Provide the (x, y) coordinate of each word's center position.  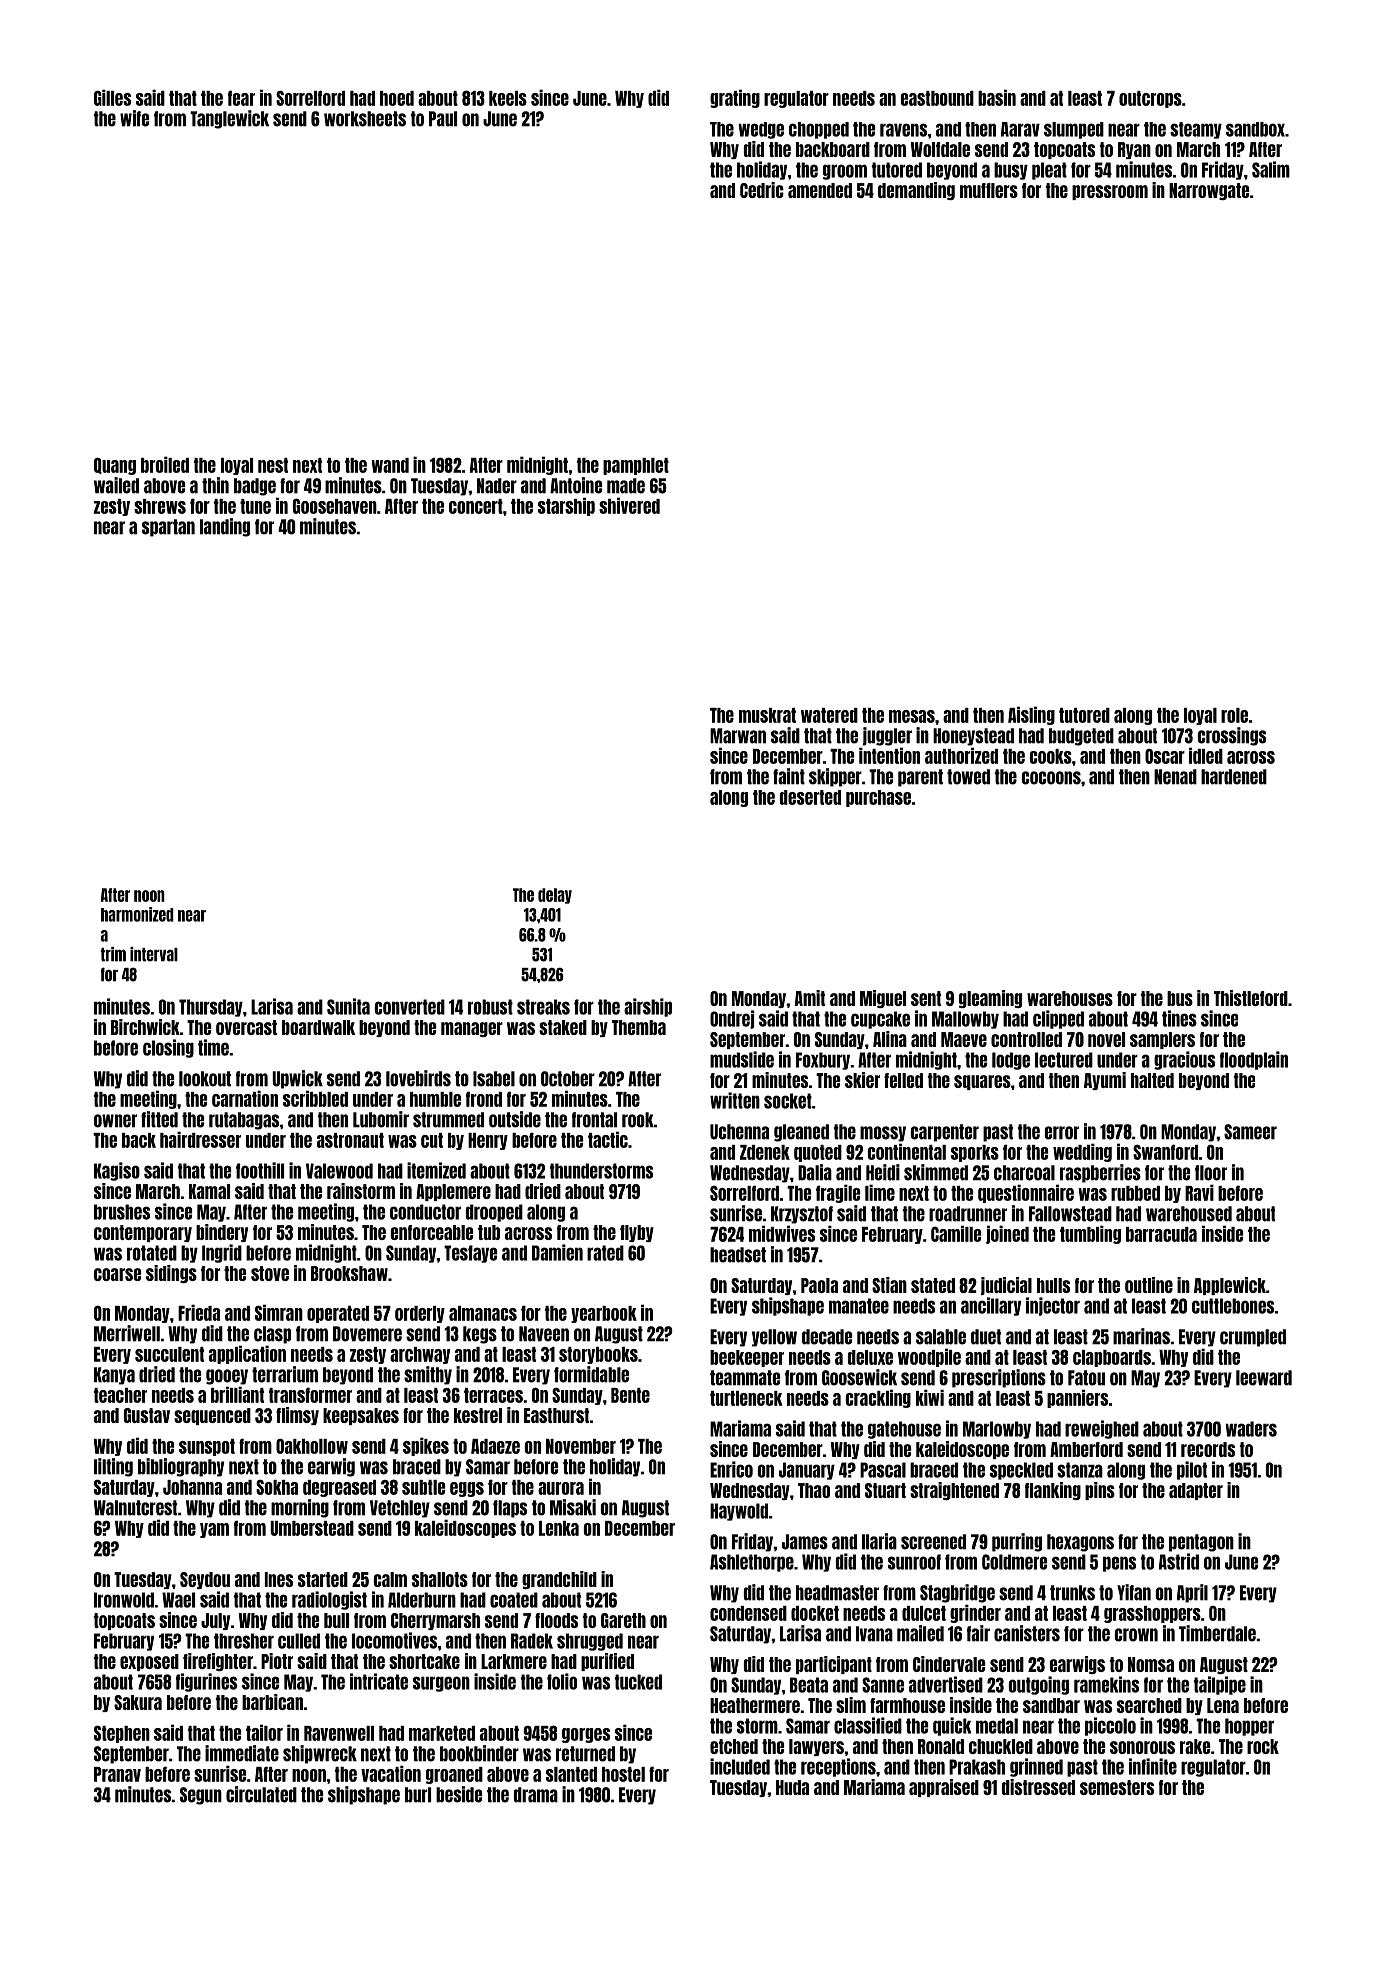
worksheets (365, 119)
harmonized (137, 914)
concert (476, 506)
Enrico (731, 1469)
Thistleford (1251, 998)
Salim (1271, 169)
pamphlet (636, 466)
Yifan (1134, 1592)
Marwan (738, 736)
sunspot (207, 1447)
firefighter (218, 1662)
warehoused (1189, 1214)
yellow (774, 1338)
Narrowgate (1209, 191)
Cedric (762, 190)
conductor (425, 1212)
